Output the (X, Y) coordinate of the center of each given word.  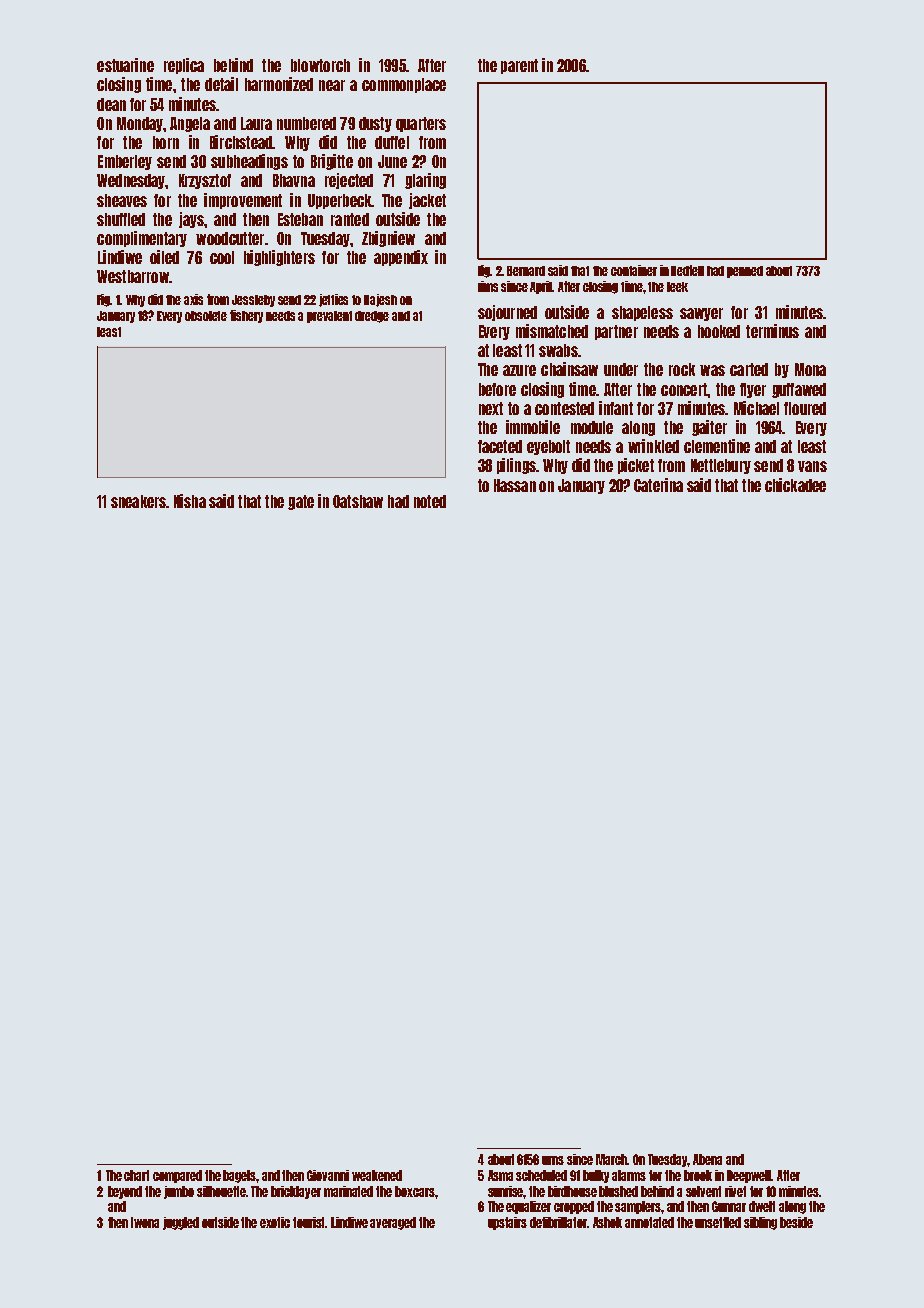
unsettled (718, 1222)
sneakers (138, 501)
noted (430, 501)
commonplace (404, 85)
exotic (275, 1222)
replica (184, 66)
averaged (393, 1223)
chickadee (795, 485)
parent (519, 66)
